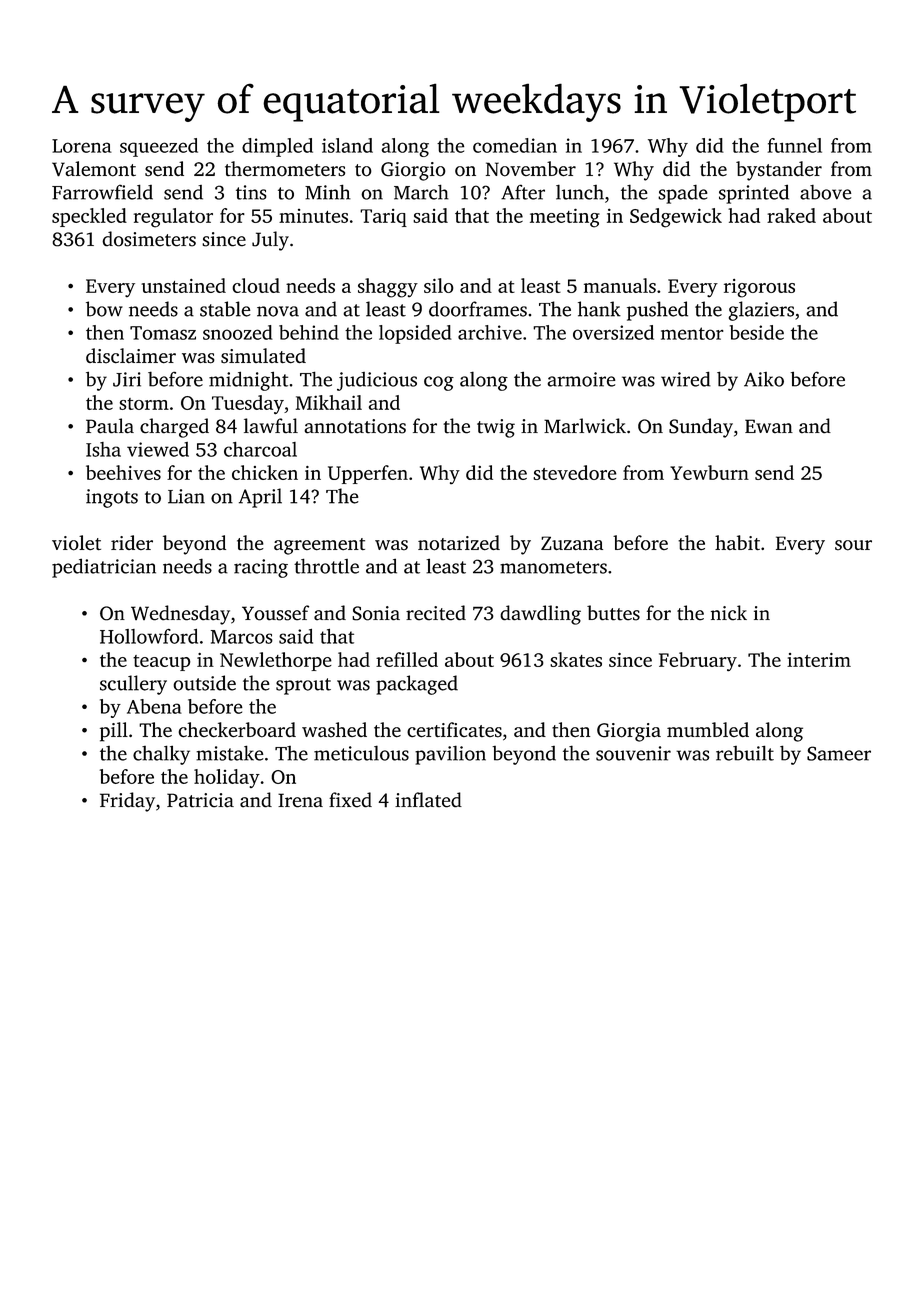 The image size is (924, 1308). Describe the element at coordinates (599, 309) in the screenshot. I see `hank` at that location.
